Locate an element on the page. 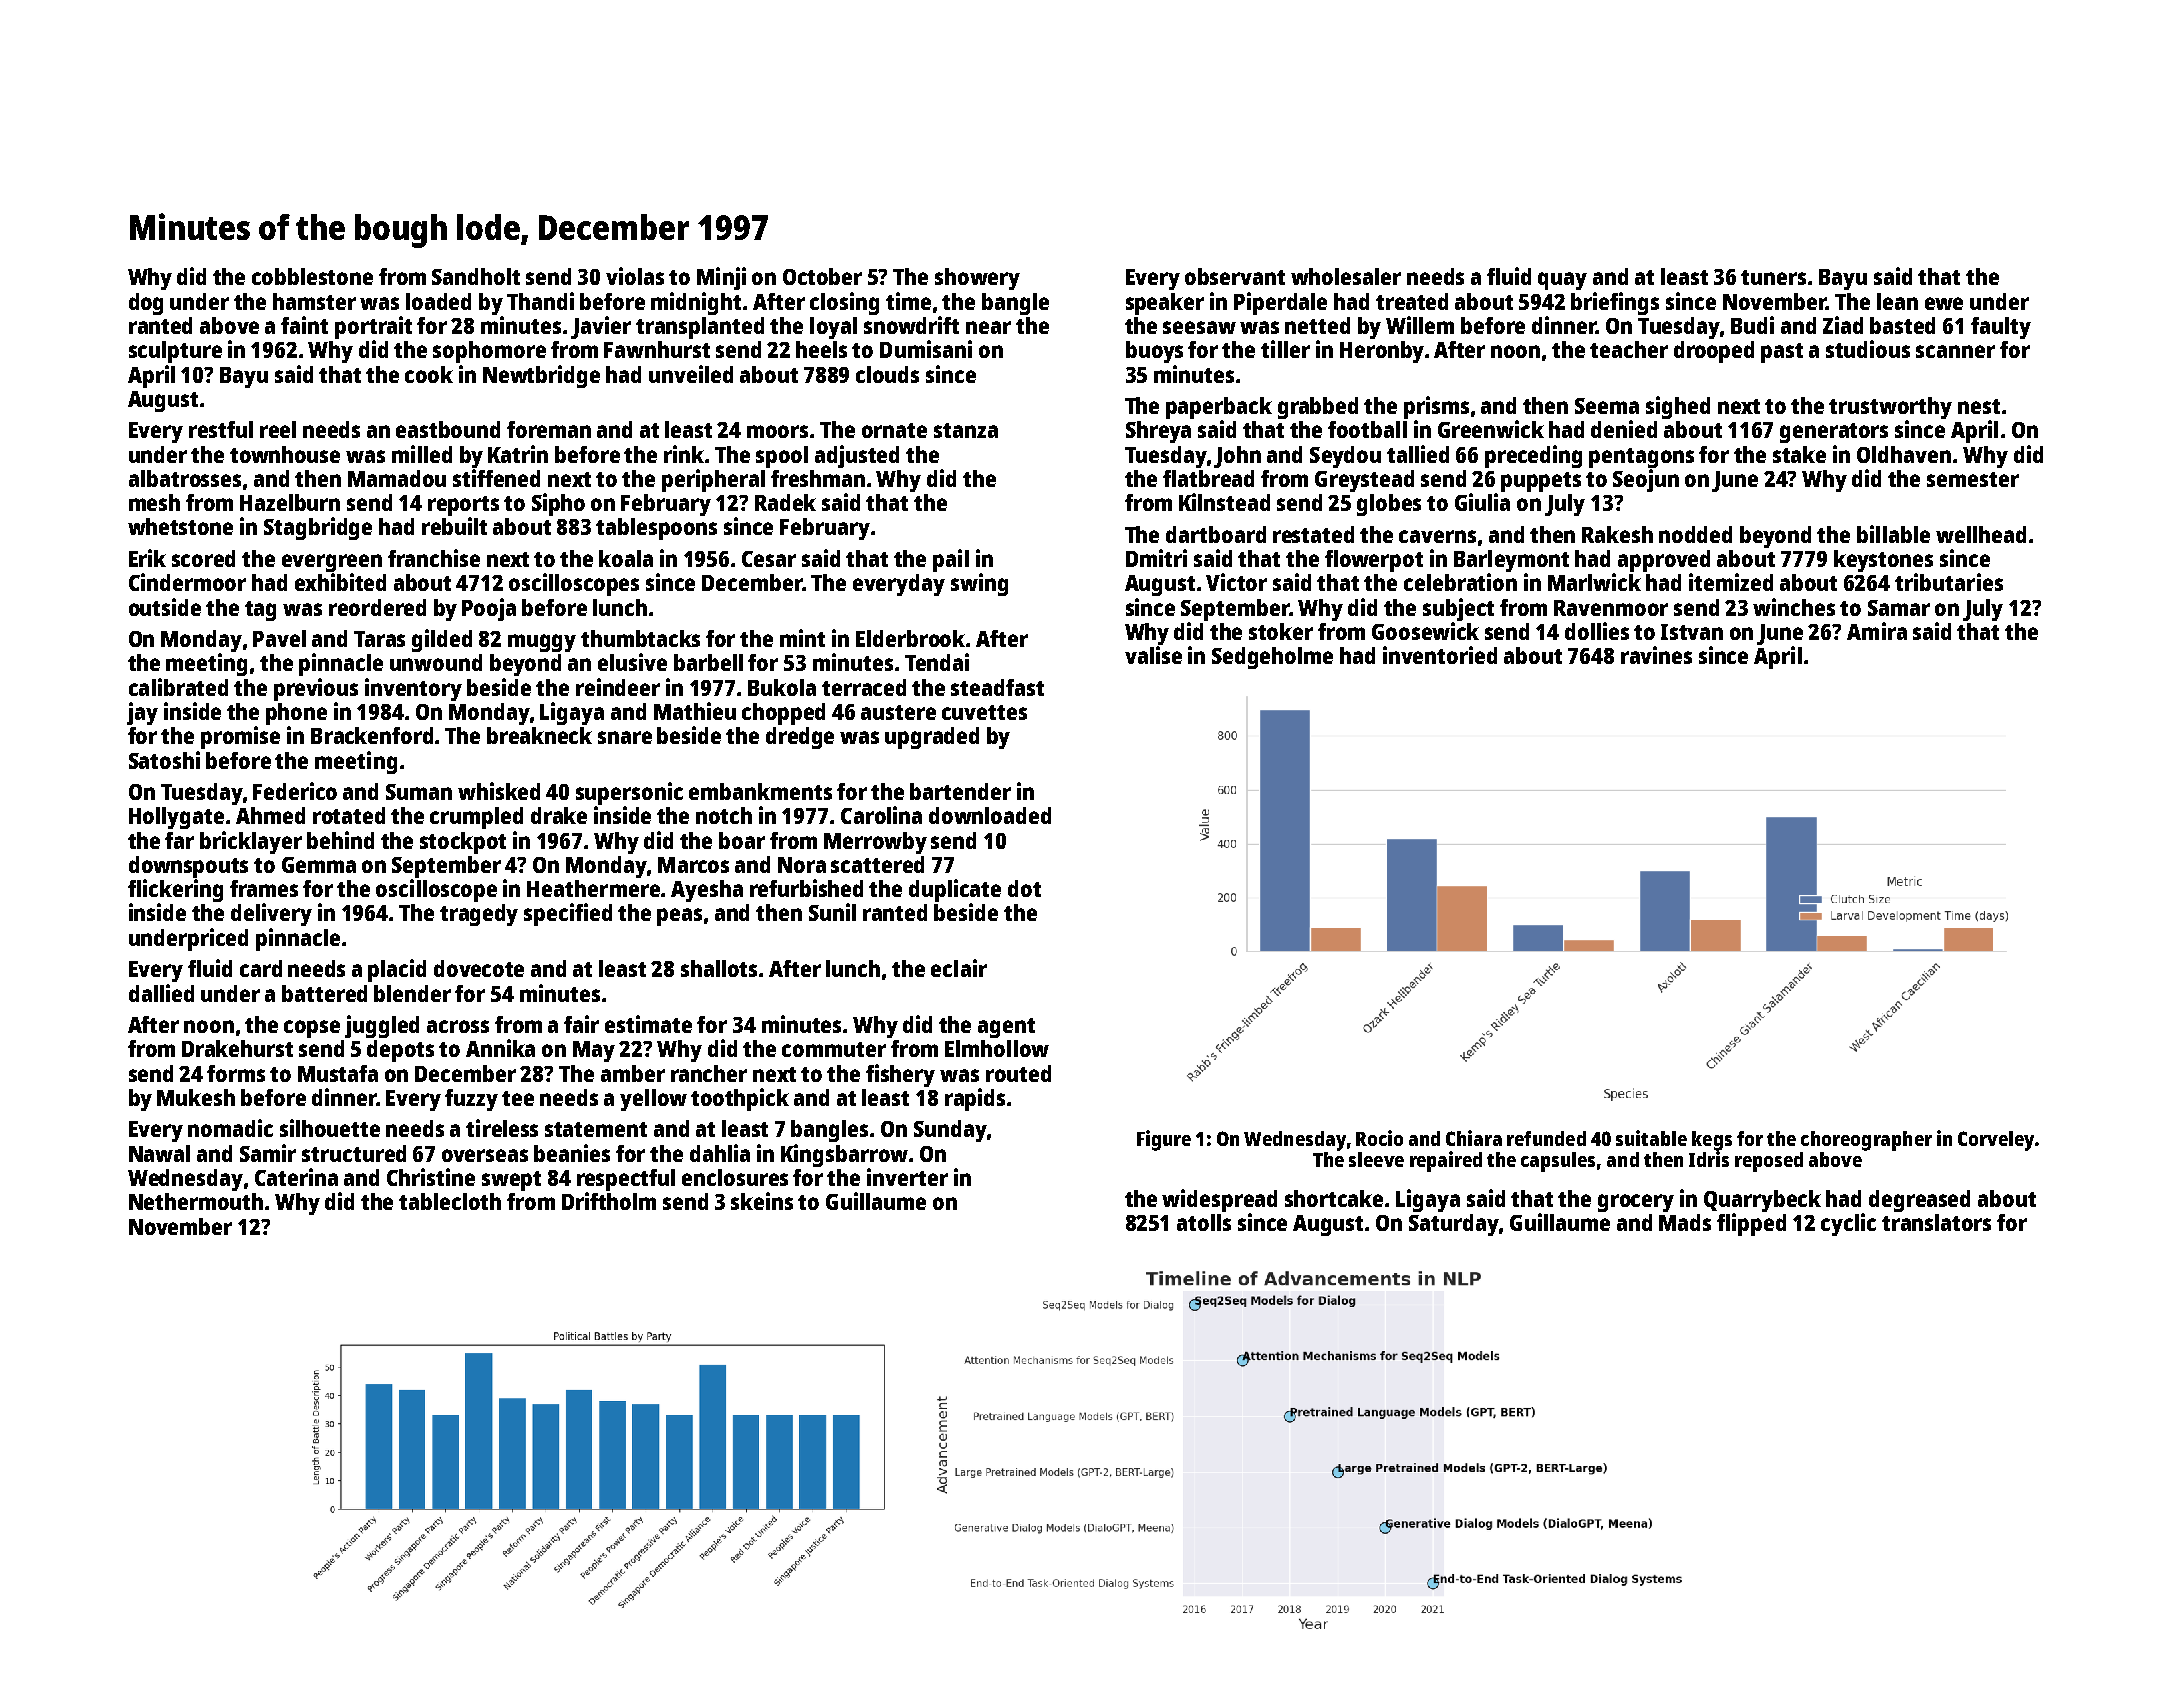  ravines is located at coordinates (1656, 655).
